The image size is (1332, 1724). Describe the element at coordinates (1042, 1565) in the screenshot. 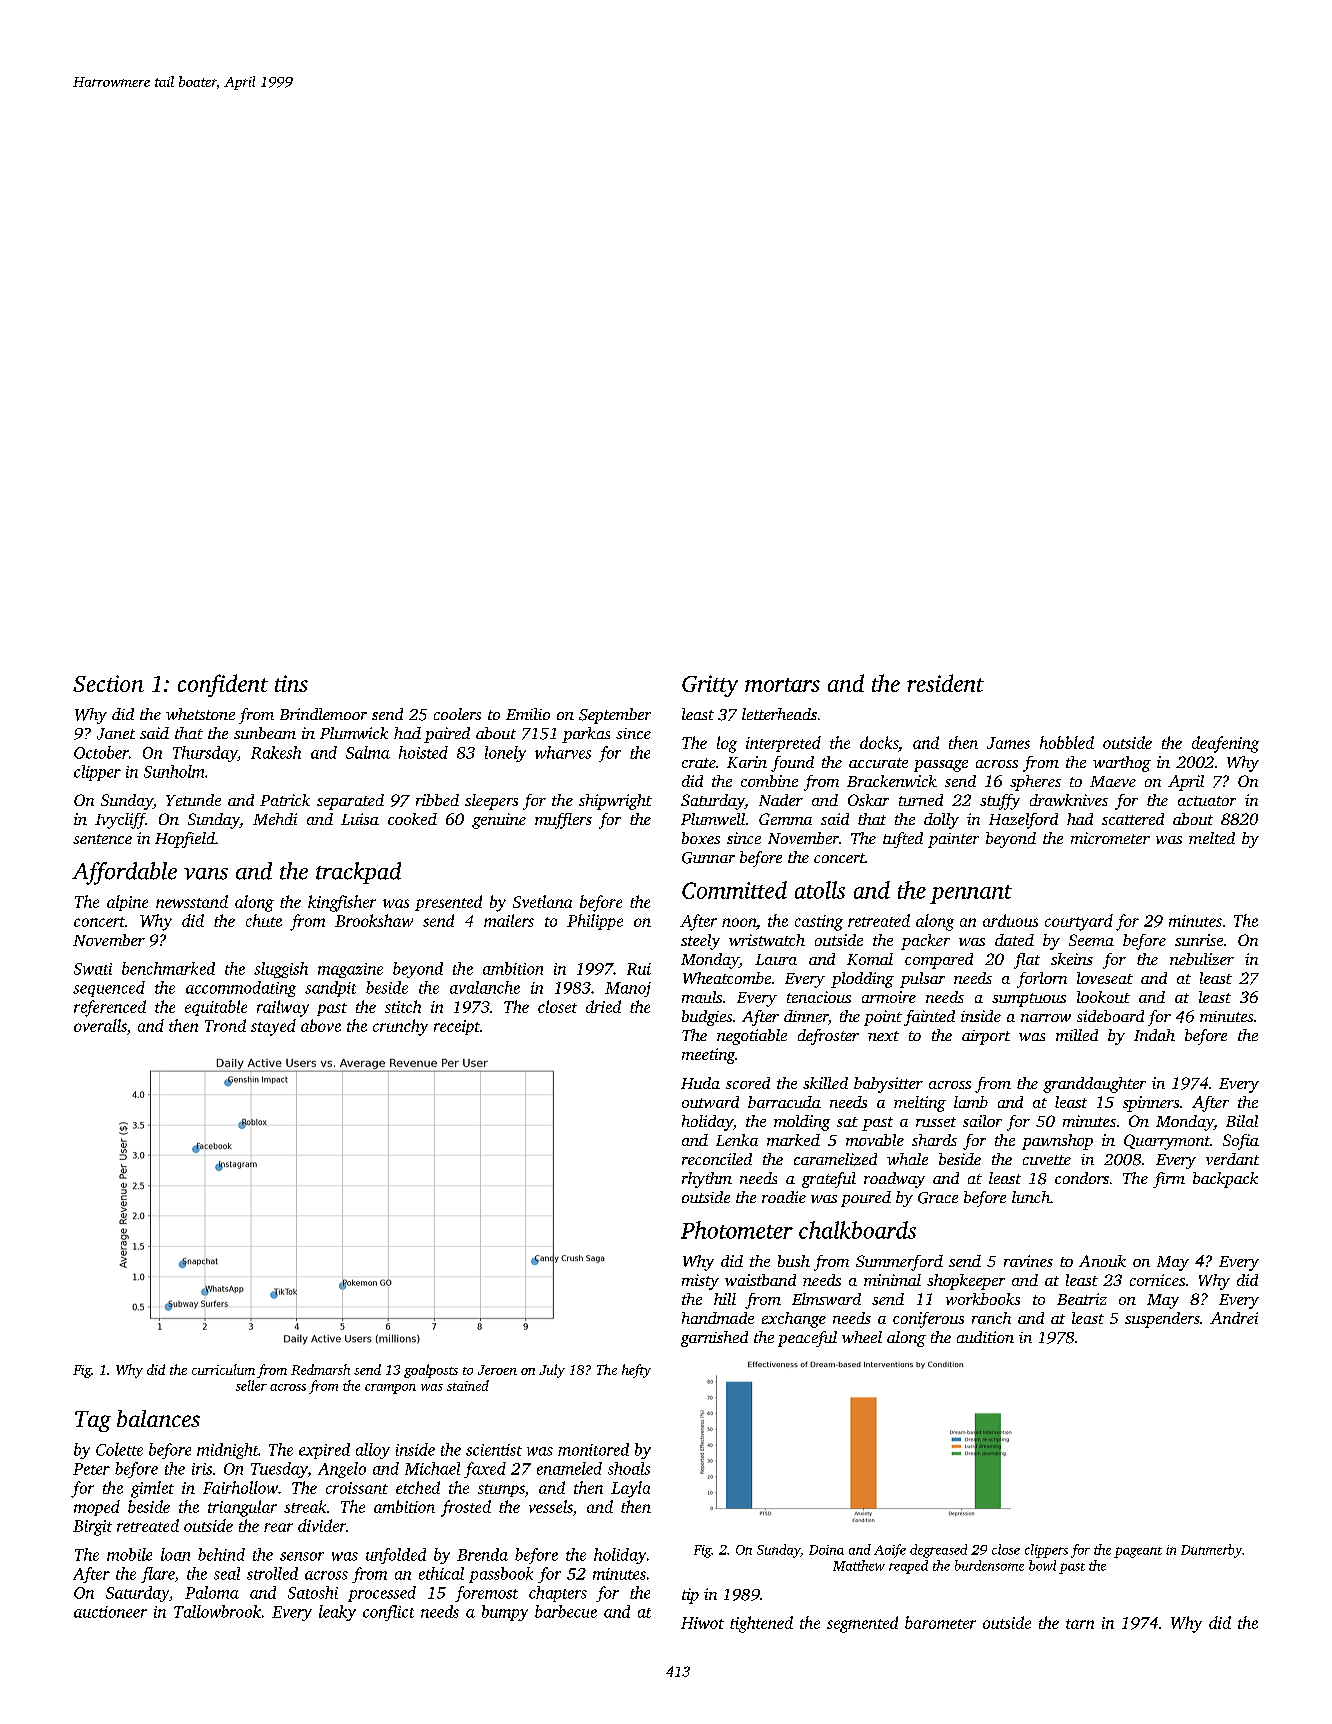

I see `bowl` at that location.
